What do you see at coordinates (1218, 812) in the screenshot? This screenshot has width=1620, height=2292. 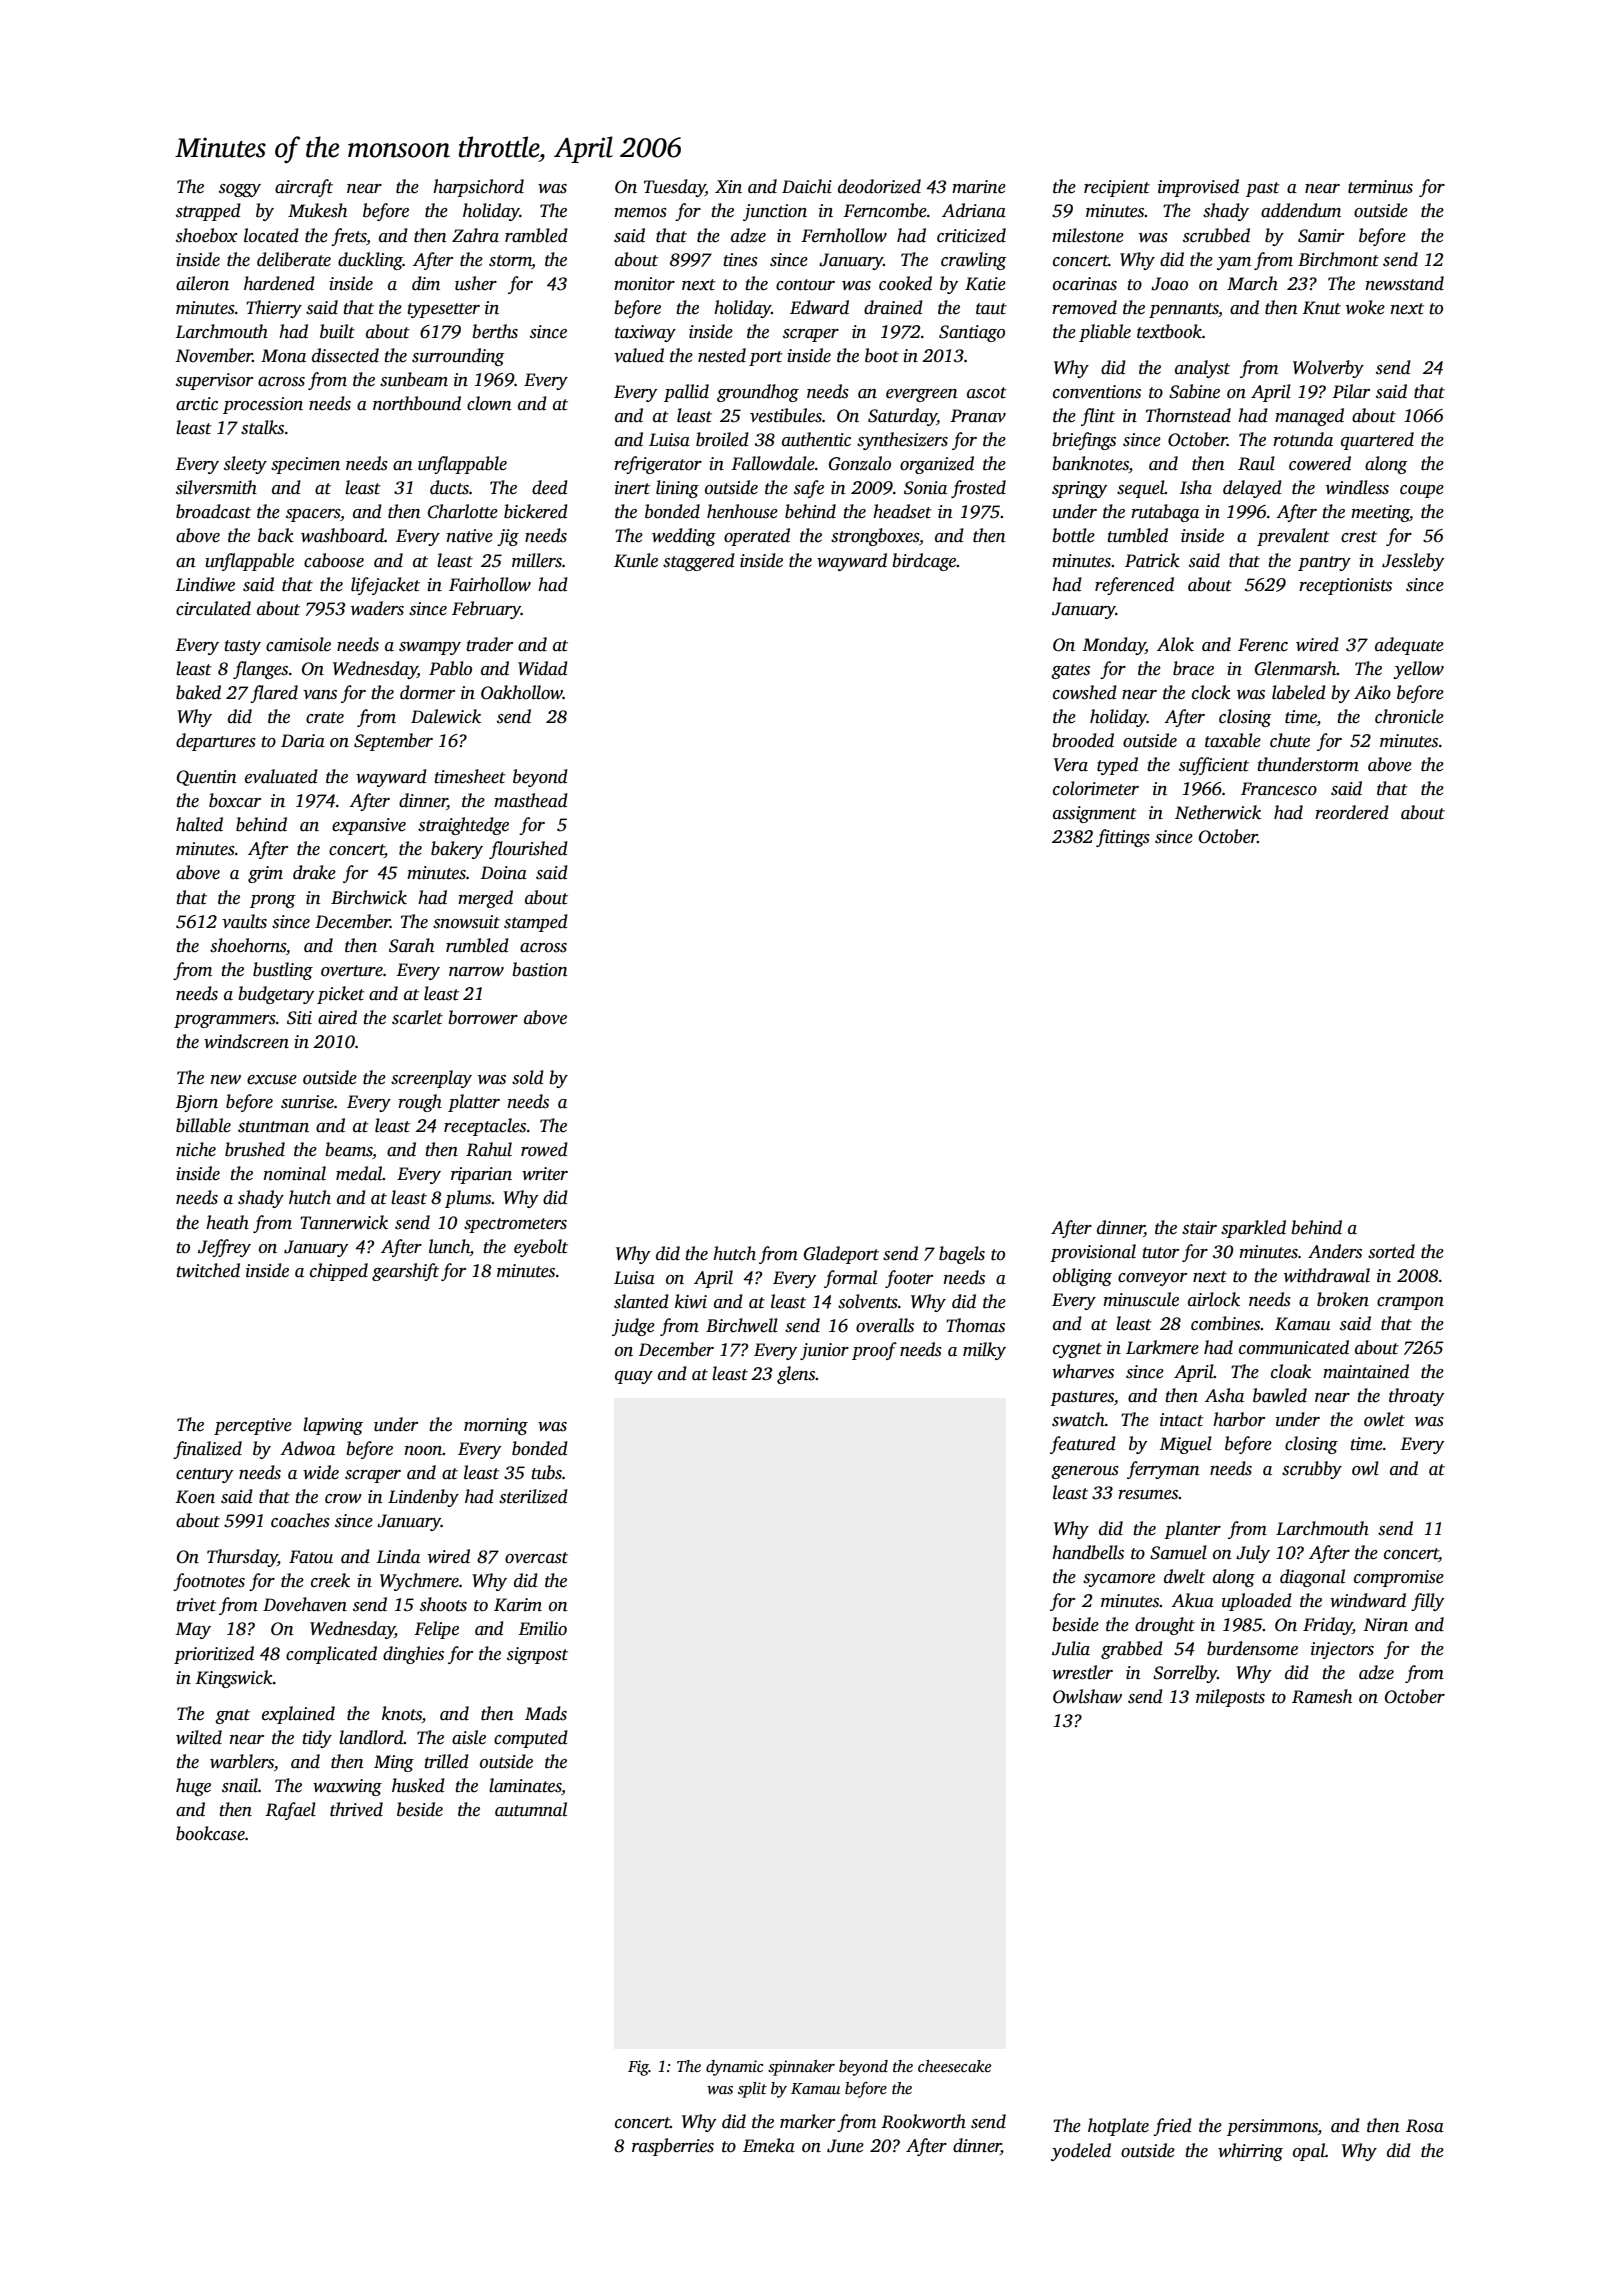 I see `Netherwick` at bounding box center [1218, 812].
